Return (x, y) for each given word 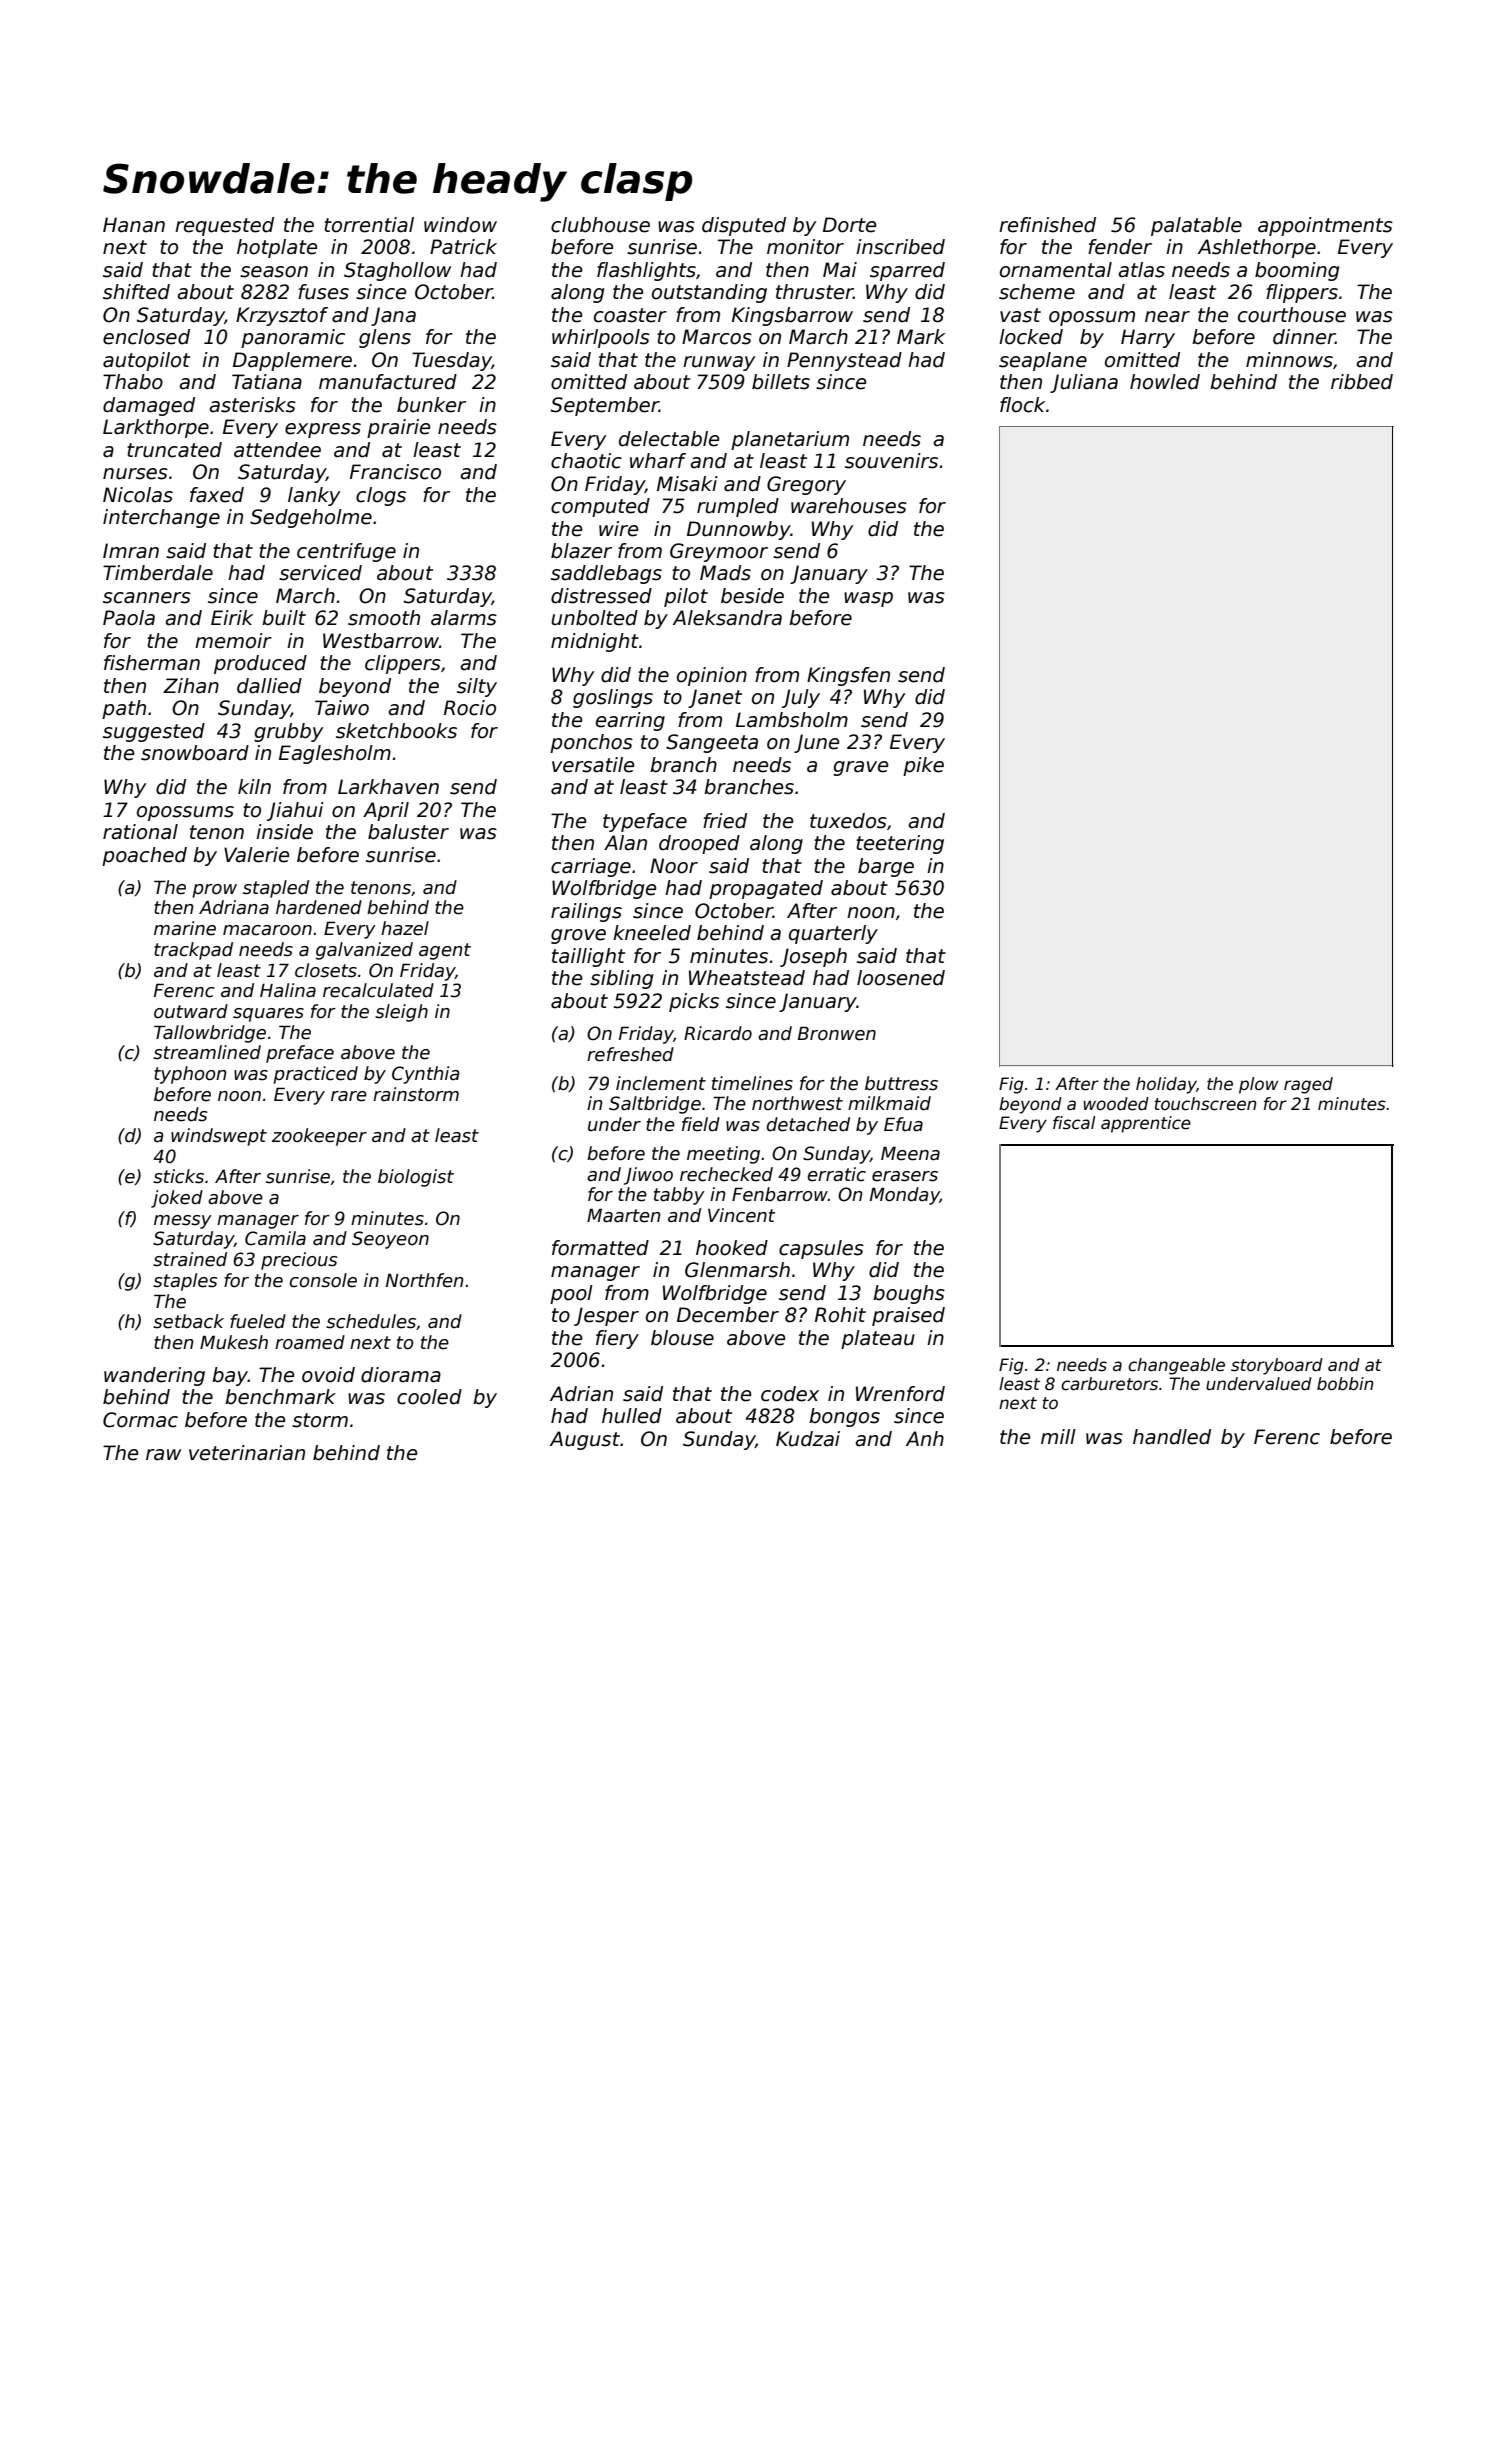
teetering (900, 844)
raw (163, 1455)
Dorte (849, 225)
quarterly (833, 934)
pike (923, 766)
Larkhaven (388, 787)
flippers (1302, 293)
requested (224, 226)
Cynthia (425, 1075)
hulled (632, 1416)
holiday (1166, 1085)
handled (1172, 1437)
